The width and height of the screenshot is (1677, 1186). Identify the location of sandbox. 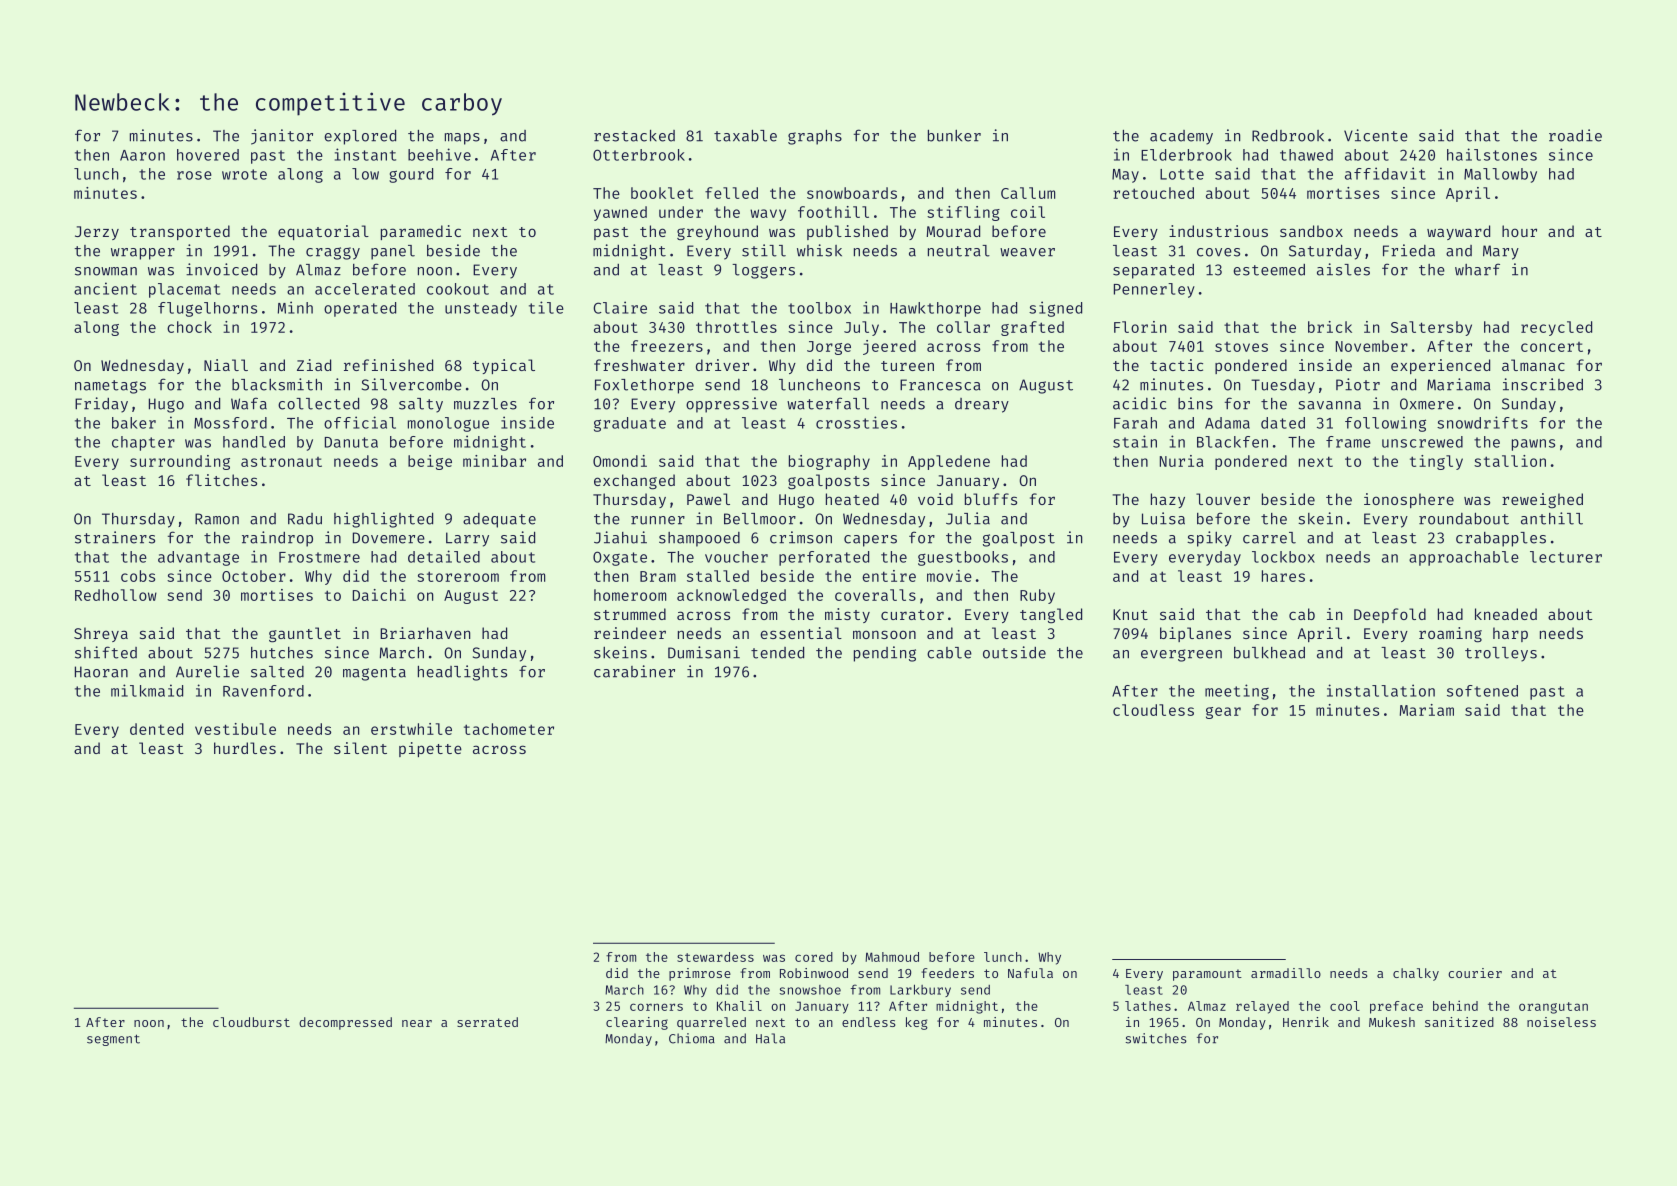
(1311, 231).
